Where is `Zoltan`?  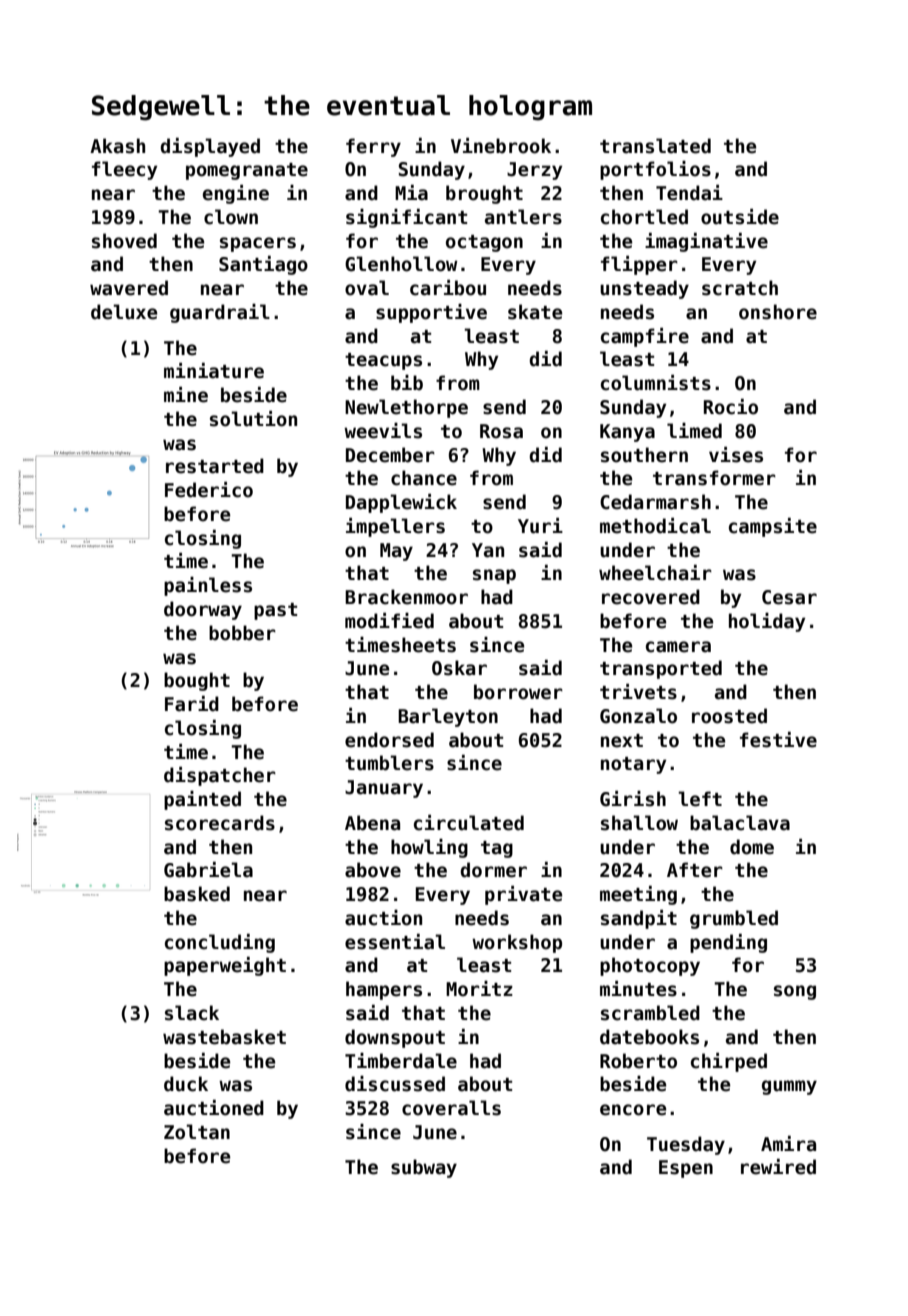 Zoltan is located at coordinates (197, 1132).
